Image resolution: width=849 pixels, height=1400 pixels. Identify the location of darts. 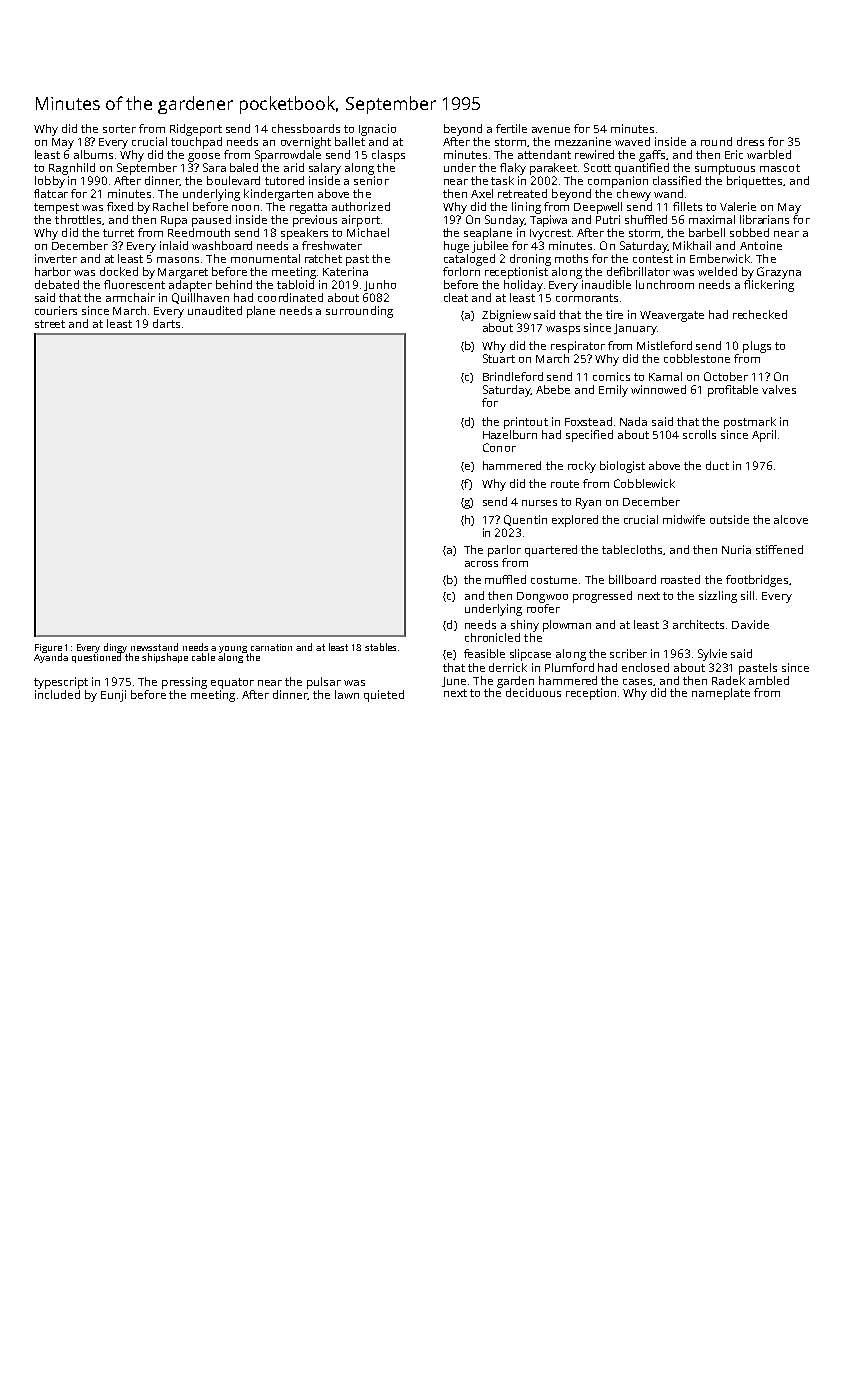
(166, 323).
